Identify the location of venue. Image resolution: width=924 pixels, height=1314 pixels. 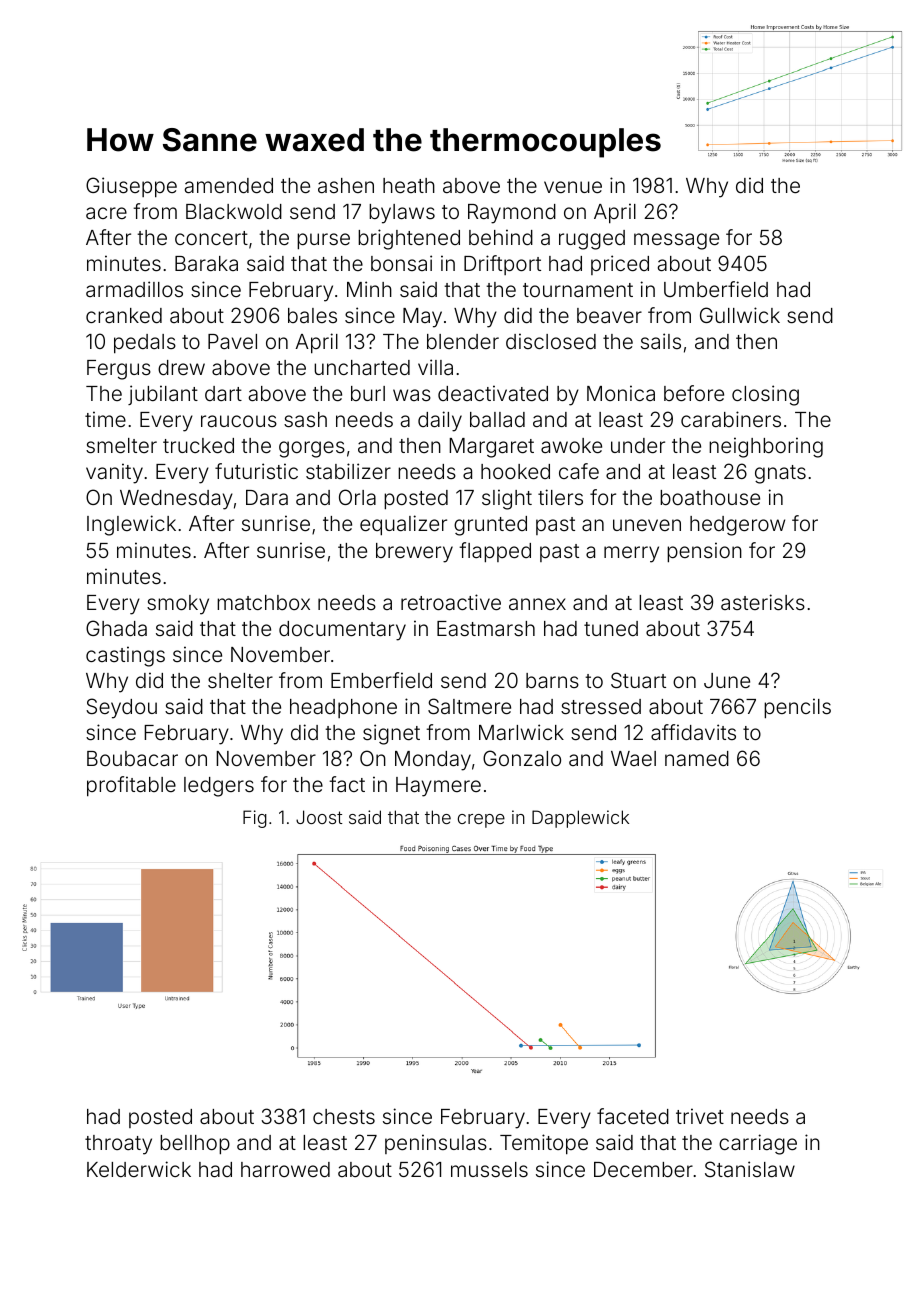
(573, 187).
